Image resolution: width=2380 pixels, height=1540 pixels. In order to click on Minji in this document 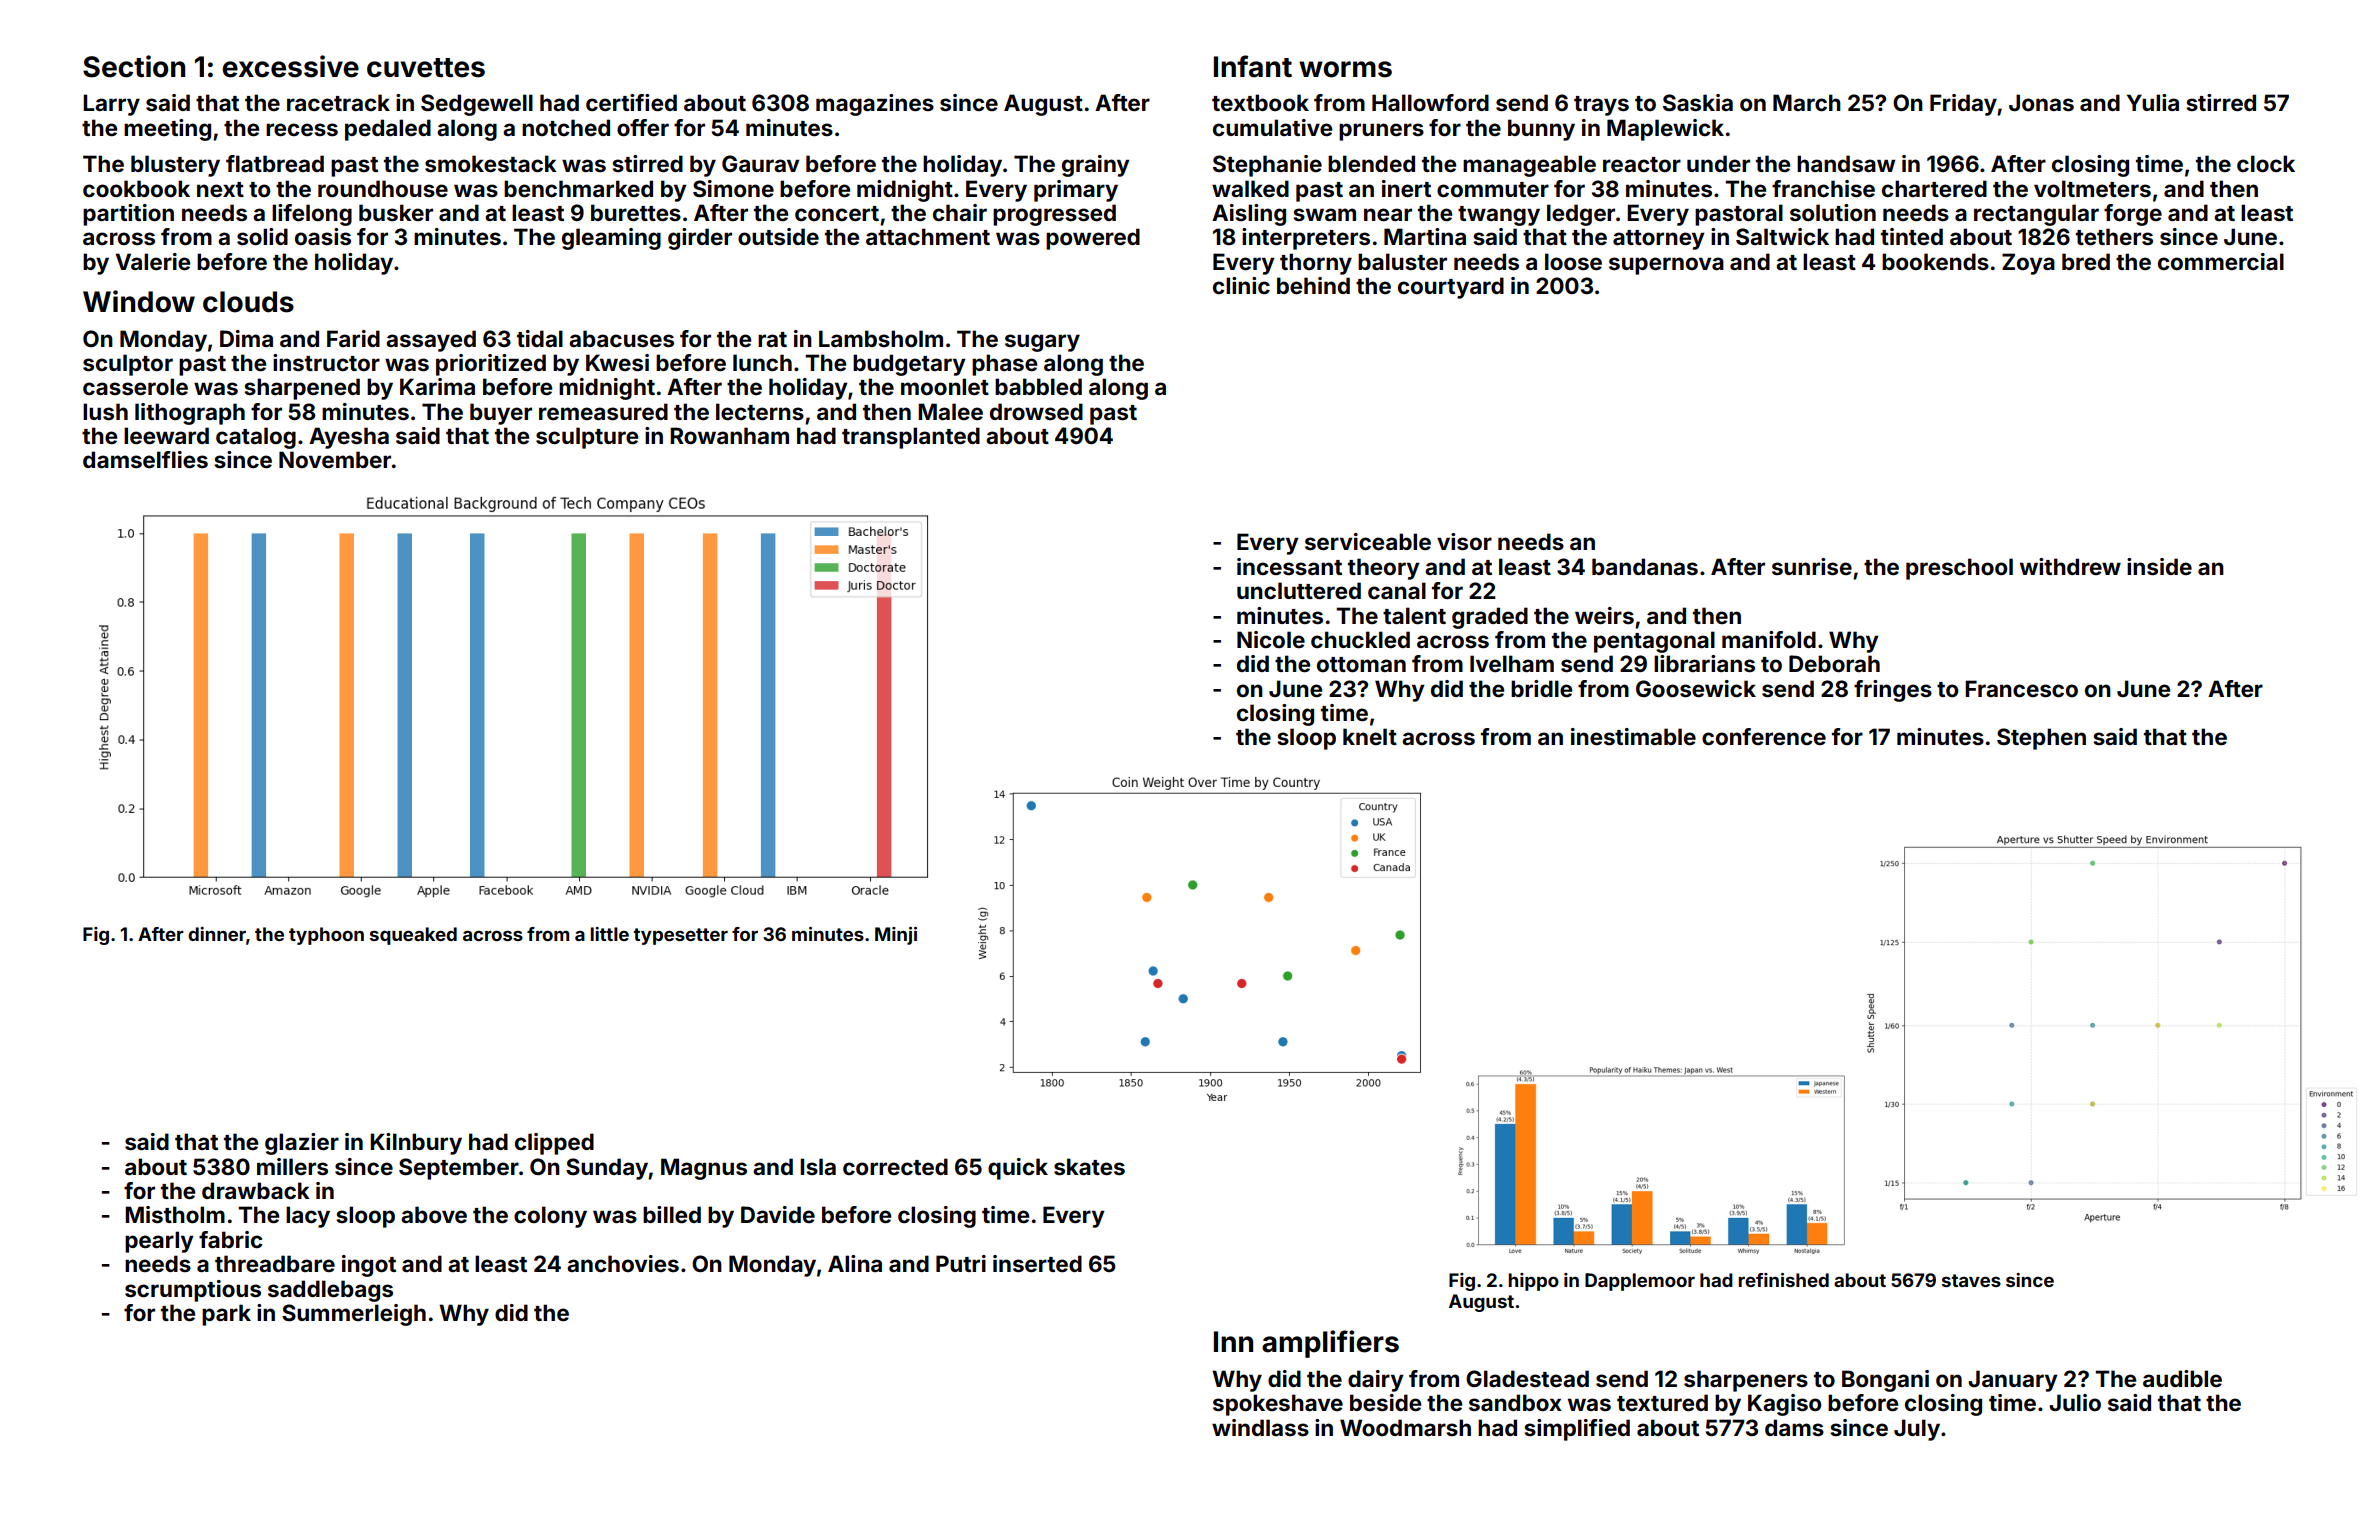, I will do `click(896, 936)`.
